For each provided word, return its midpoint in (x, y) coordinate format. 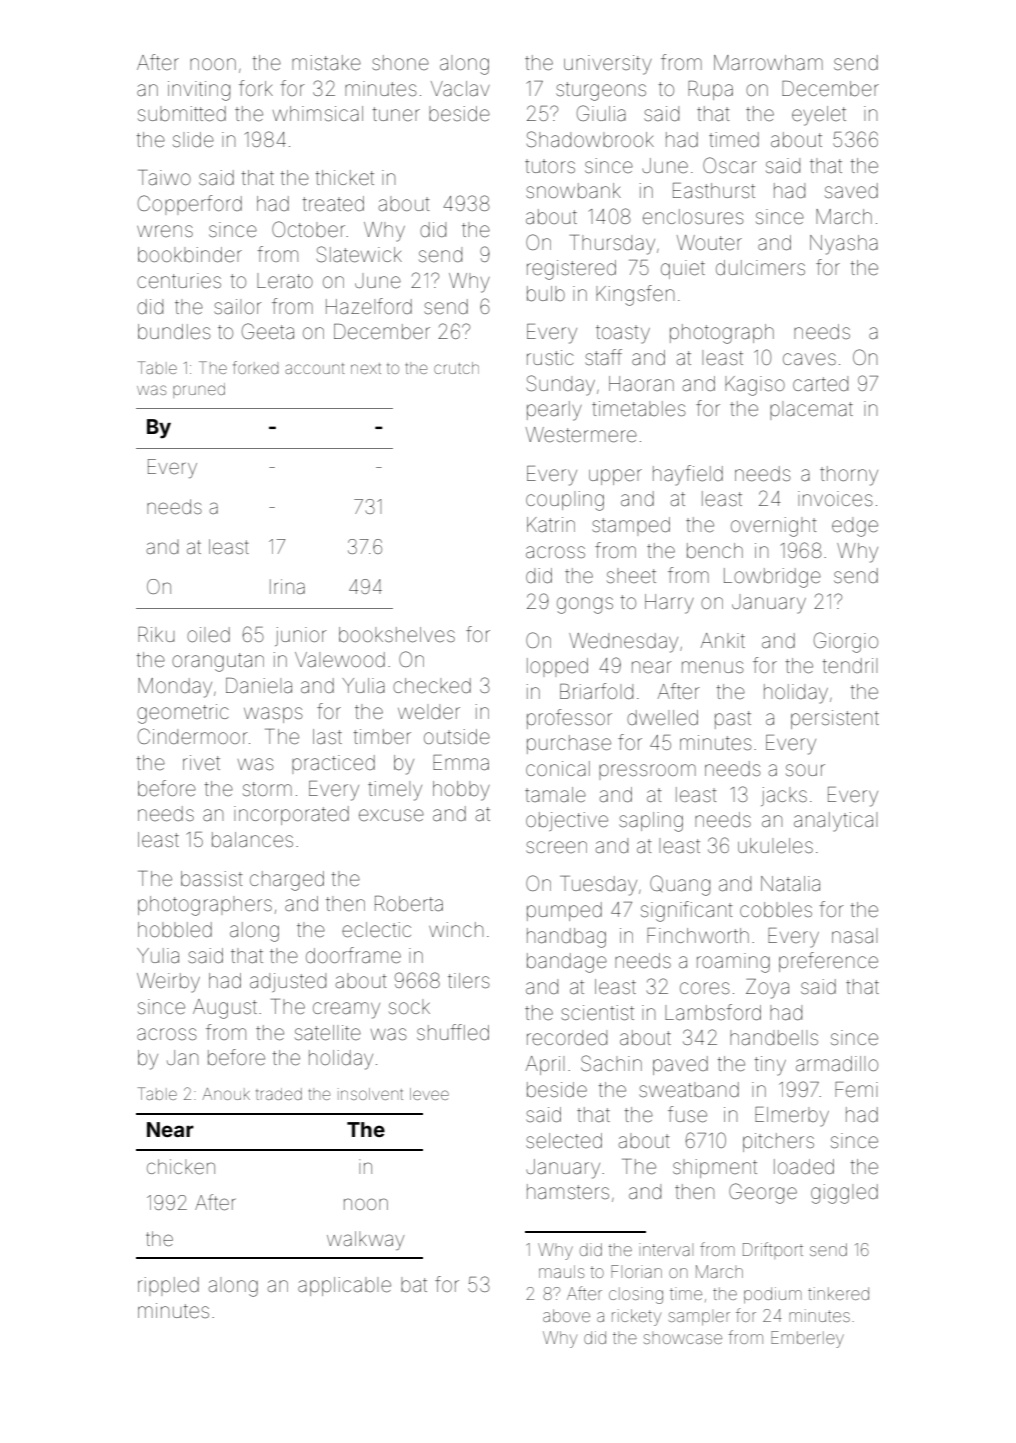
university (608, 65)
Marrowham (768, 62)
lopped (557, 667)
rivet (201, 762)
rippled (168, 1286)
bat (414, 1284)
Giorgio (846, 642)
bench (715, 550)
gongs (585, 605)
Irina (287, 586)
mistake (326, 62)
